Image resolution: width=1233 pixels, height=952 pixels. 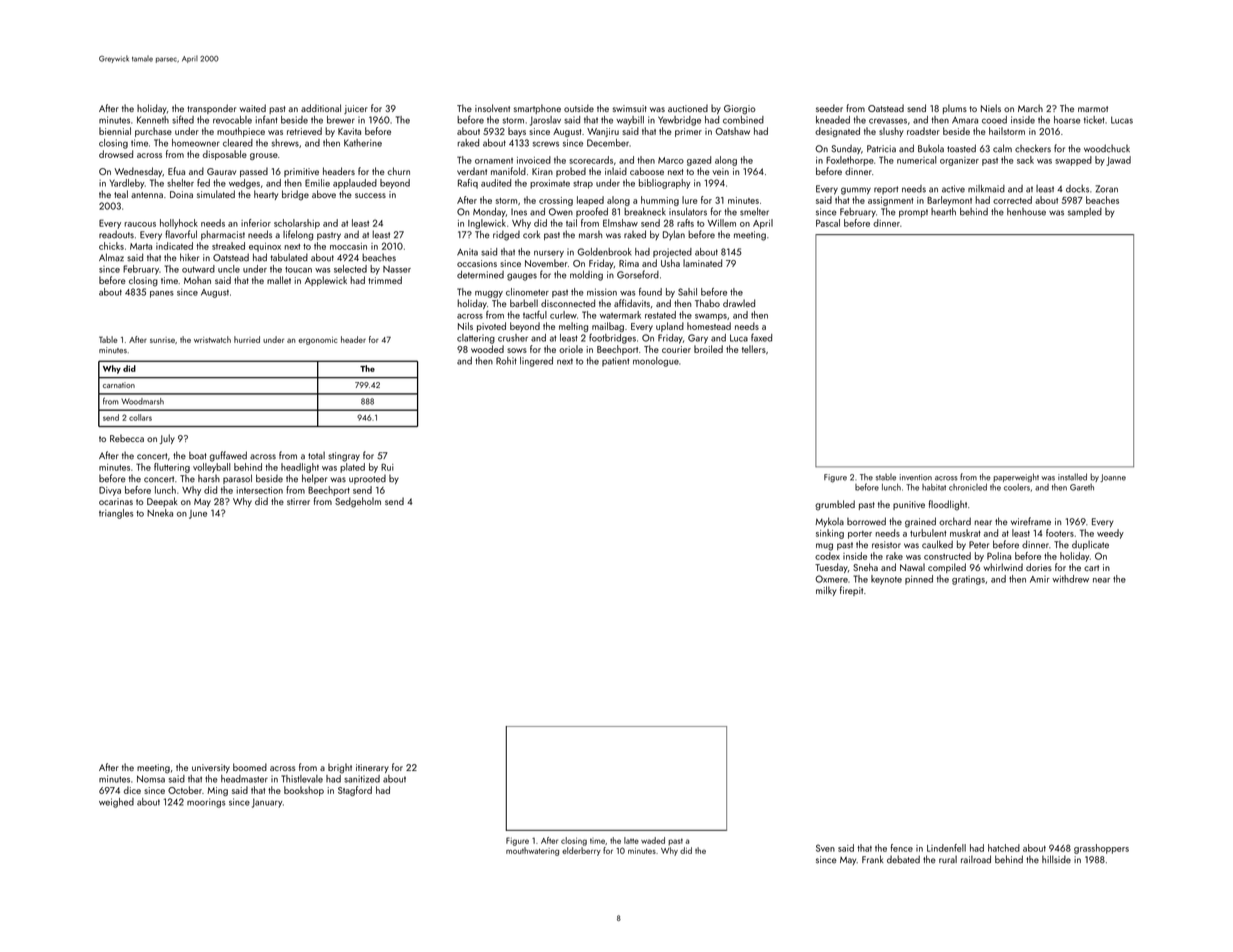 What do you see at coordinates (153, 120) in the document?
I see `Kenneth` at bounding box center [153, 120].
